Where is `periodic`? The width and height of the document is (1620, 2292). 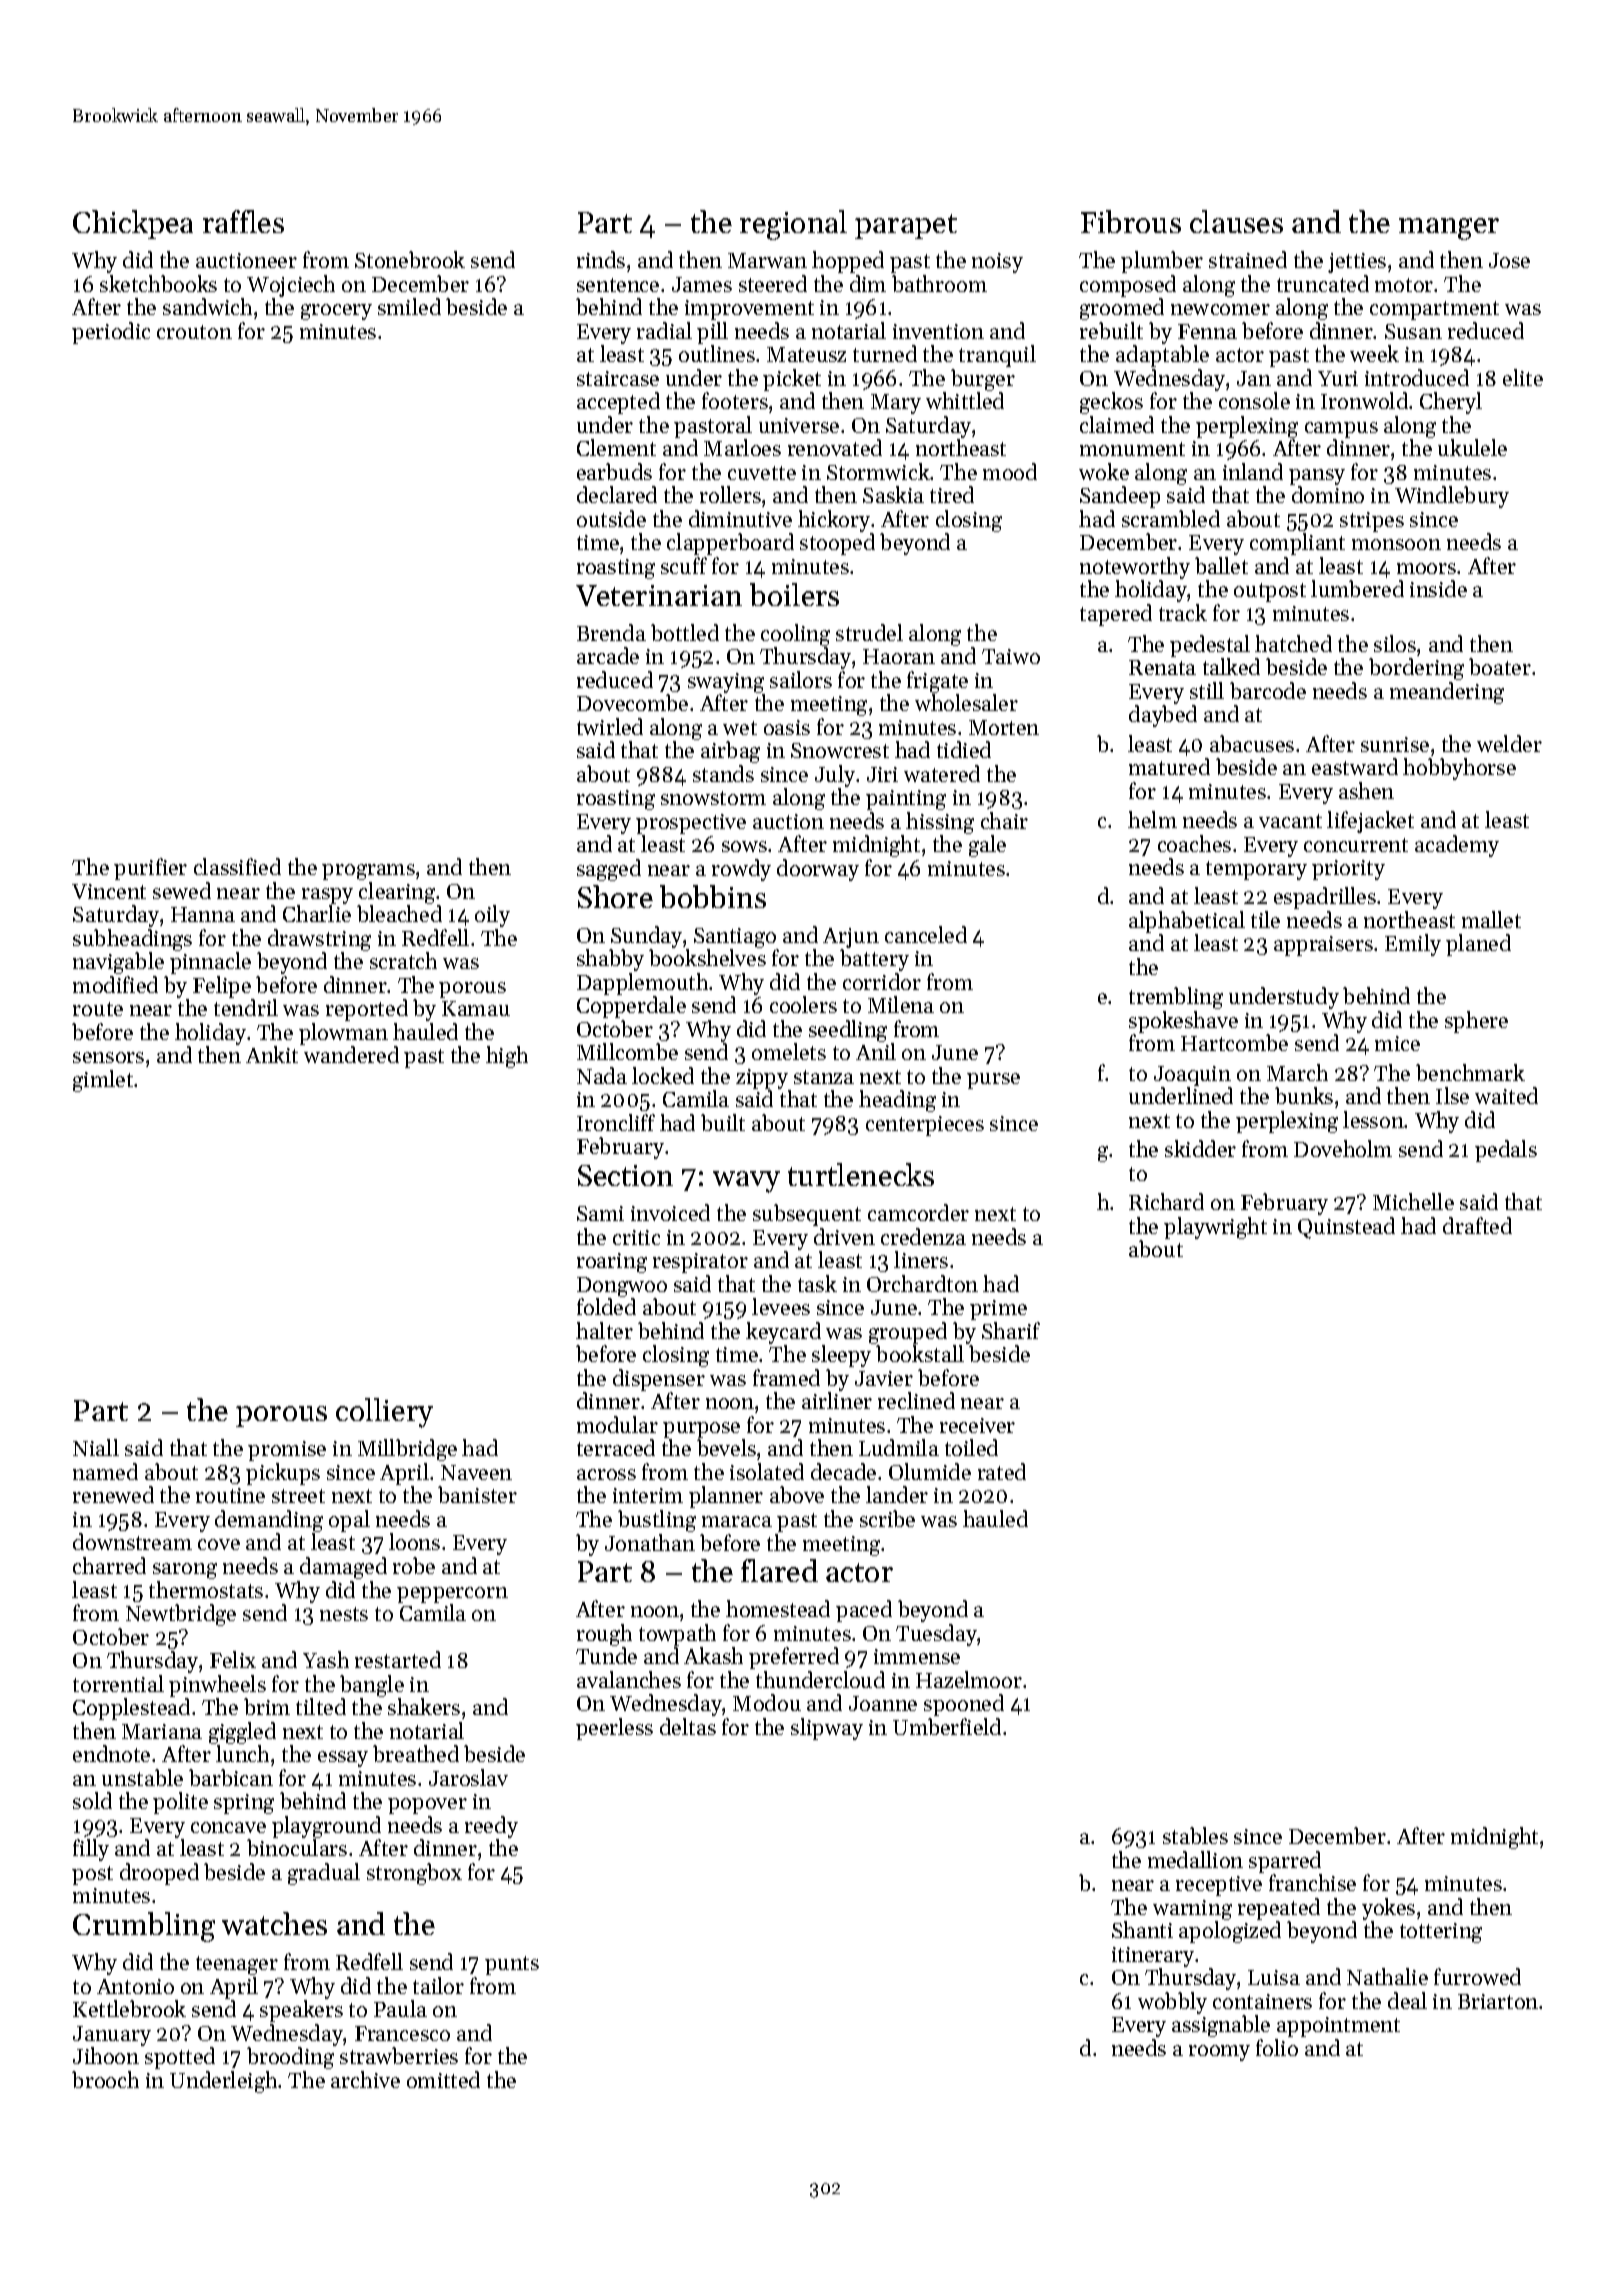
periodic is located at coordinates (111, 333).
